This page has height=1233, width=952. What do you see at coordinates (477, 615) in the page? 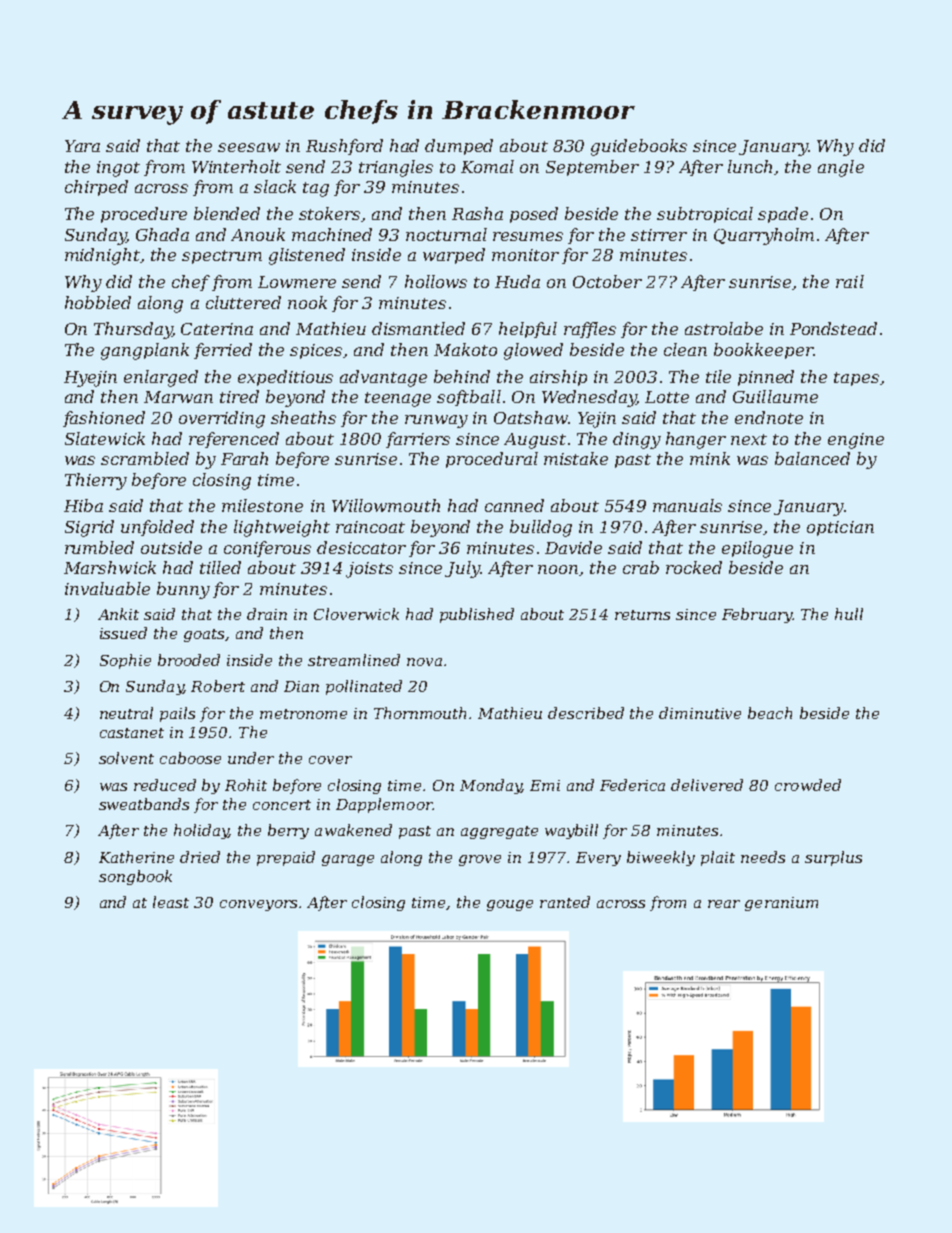
I see `published` at bounding box center [477, 615].
